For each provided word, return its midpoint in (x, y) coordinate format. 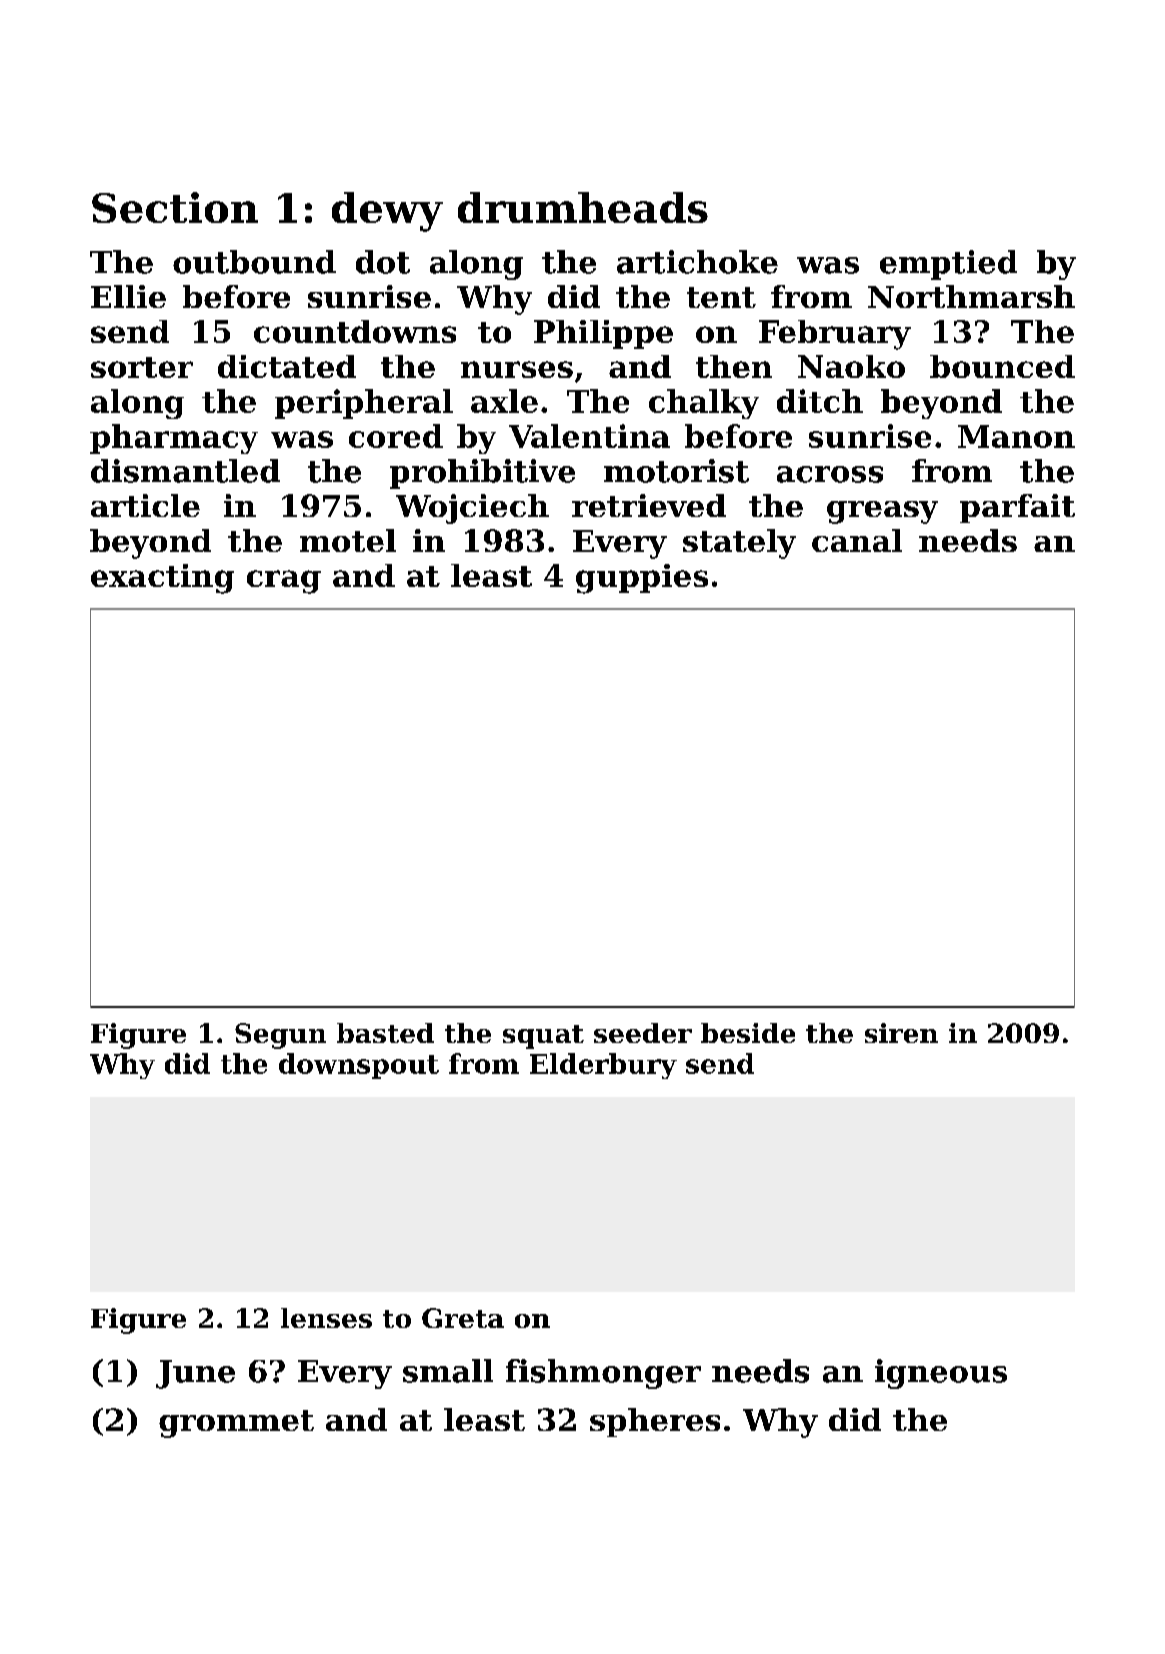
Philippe (603, 334)
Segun (280, 1036)
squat (543, 1037)
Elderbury (603, 1066)
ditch (820, 401)
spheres (655, 1422)
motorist (676, 471)
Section (175, 207)
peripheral (364, 404)
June (195, 1374)
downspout (359, 1066)
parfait (1017, 508)
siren (901, 1033)
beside (748, 1033)
